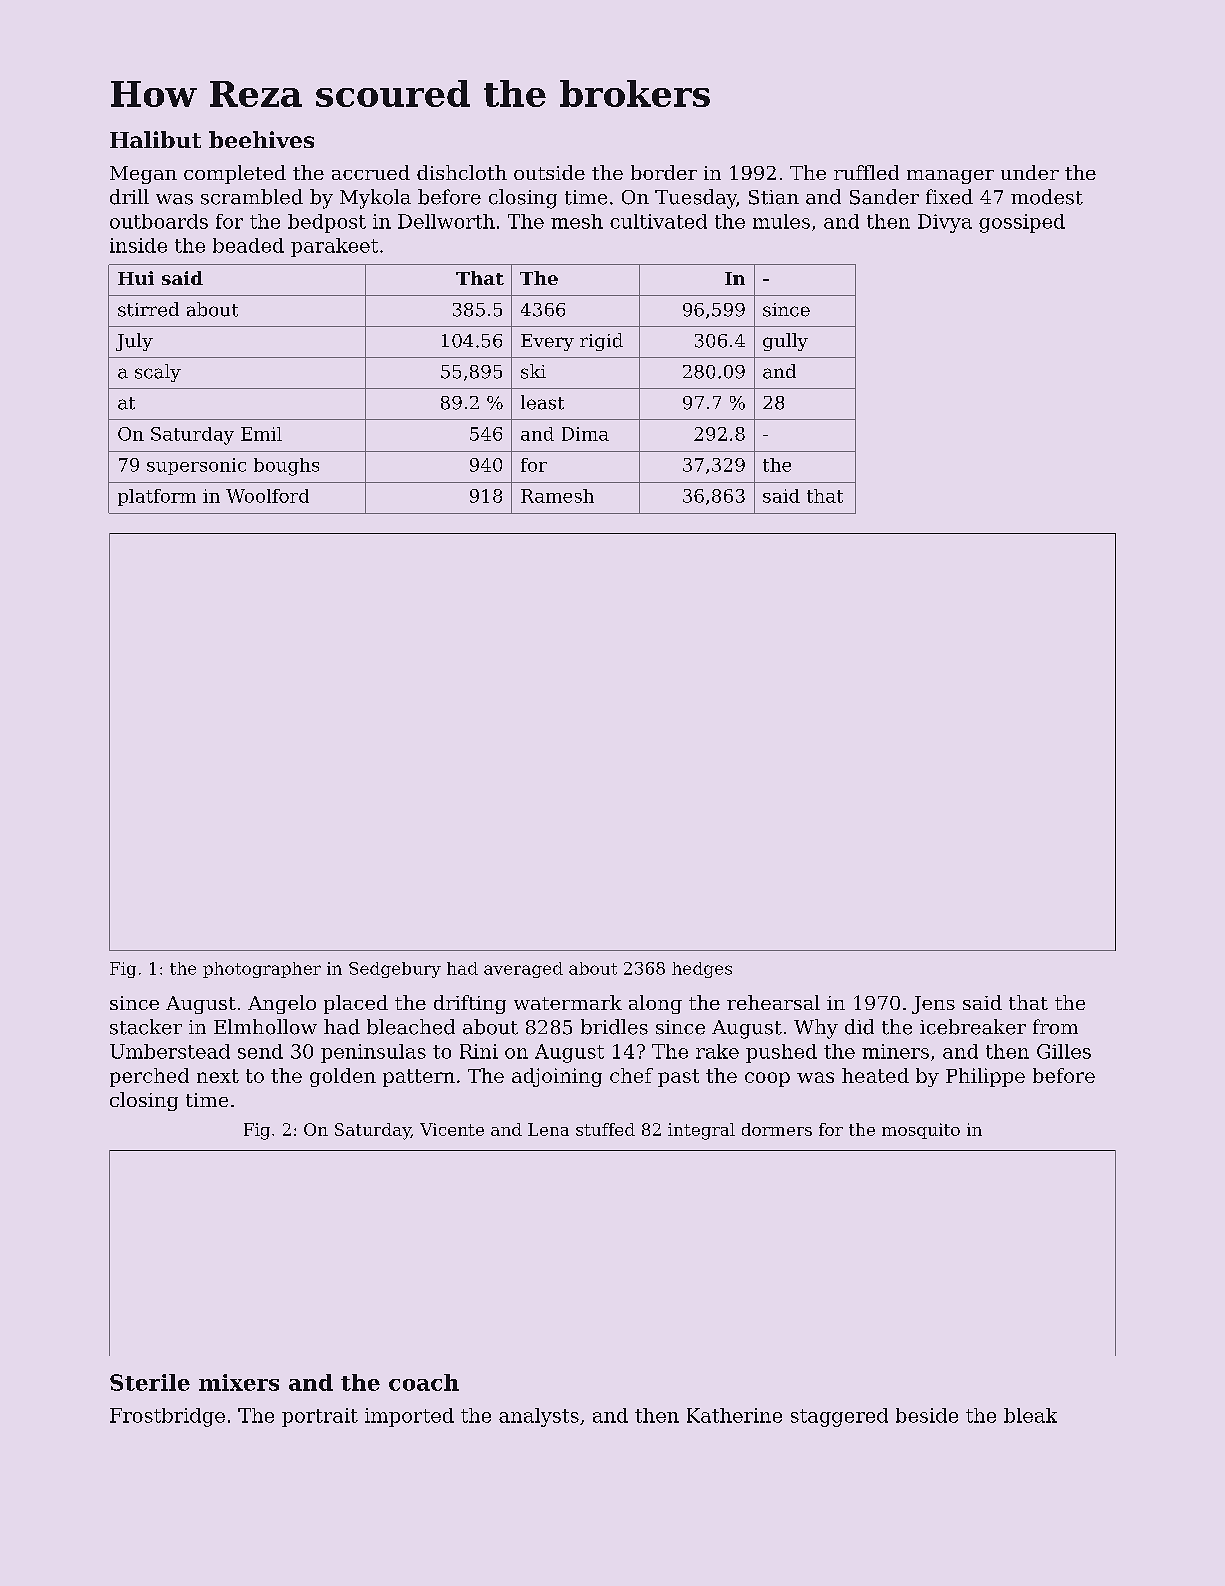 This page has height=1586, width=1225. What do you see at coordinates (542, 402) in the page?
I see `least` at bounding box center [542, 402].
